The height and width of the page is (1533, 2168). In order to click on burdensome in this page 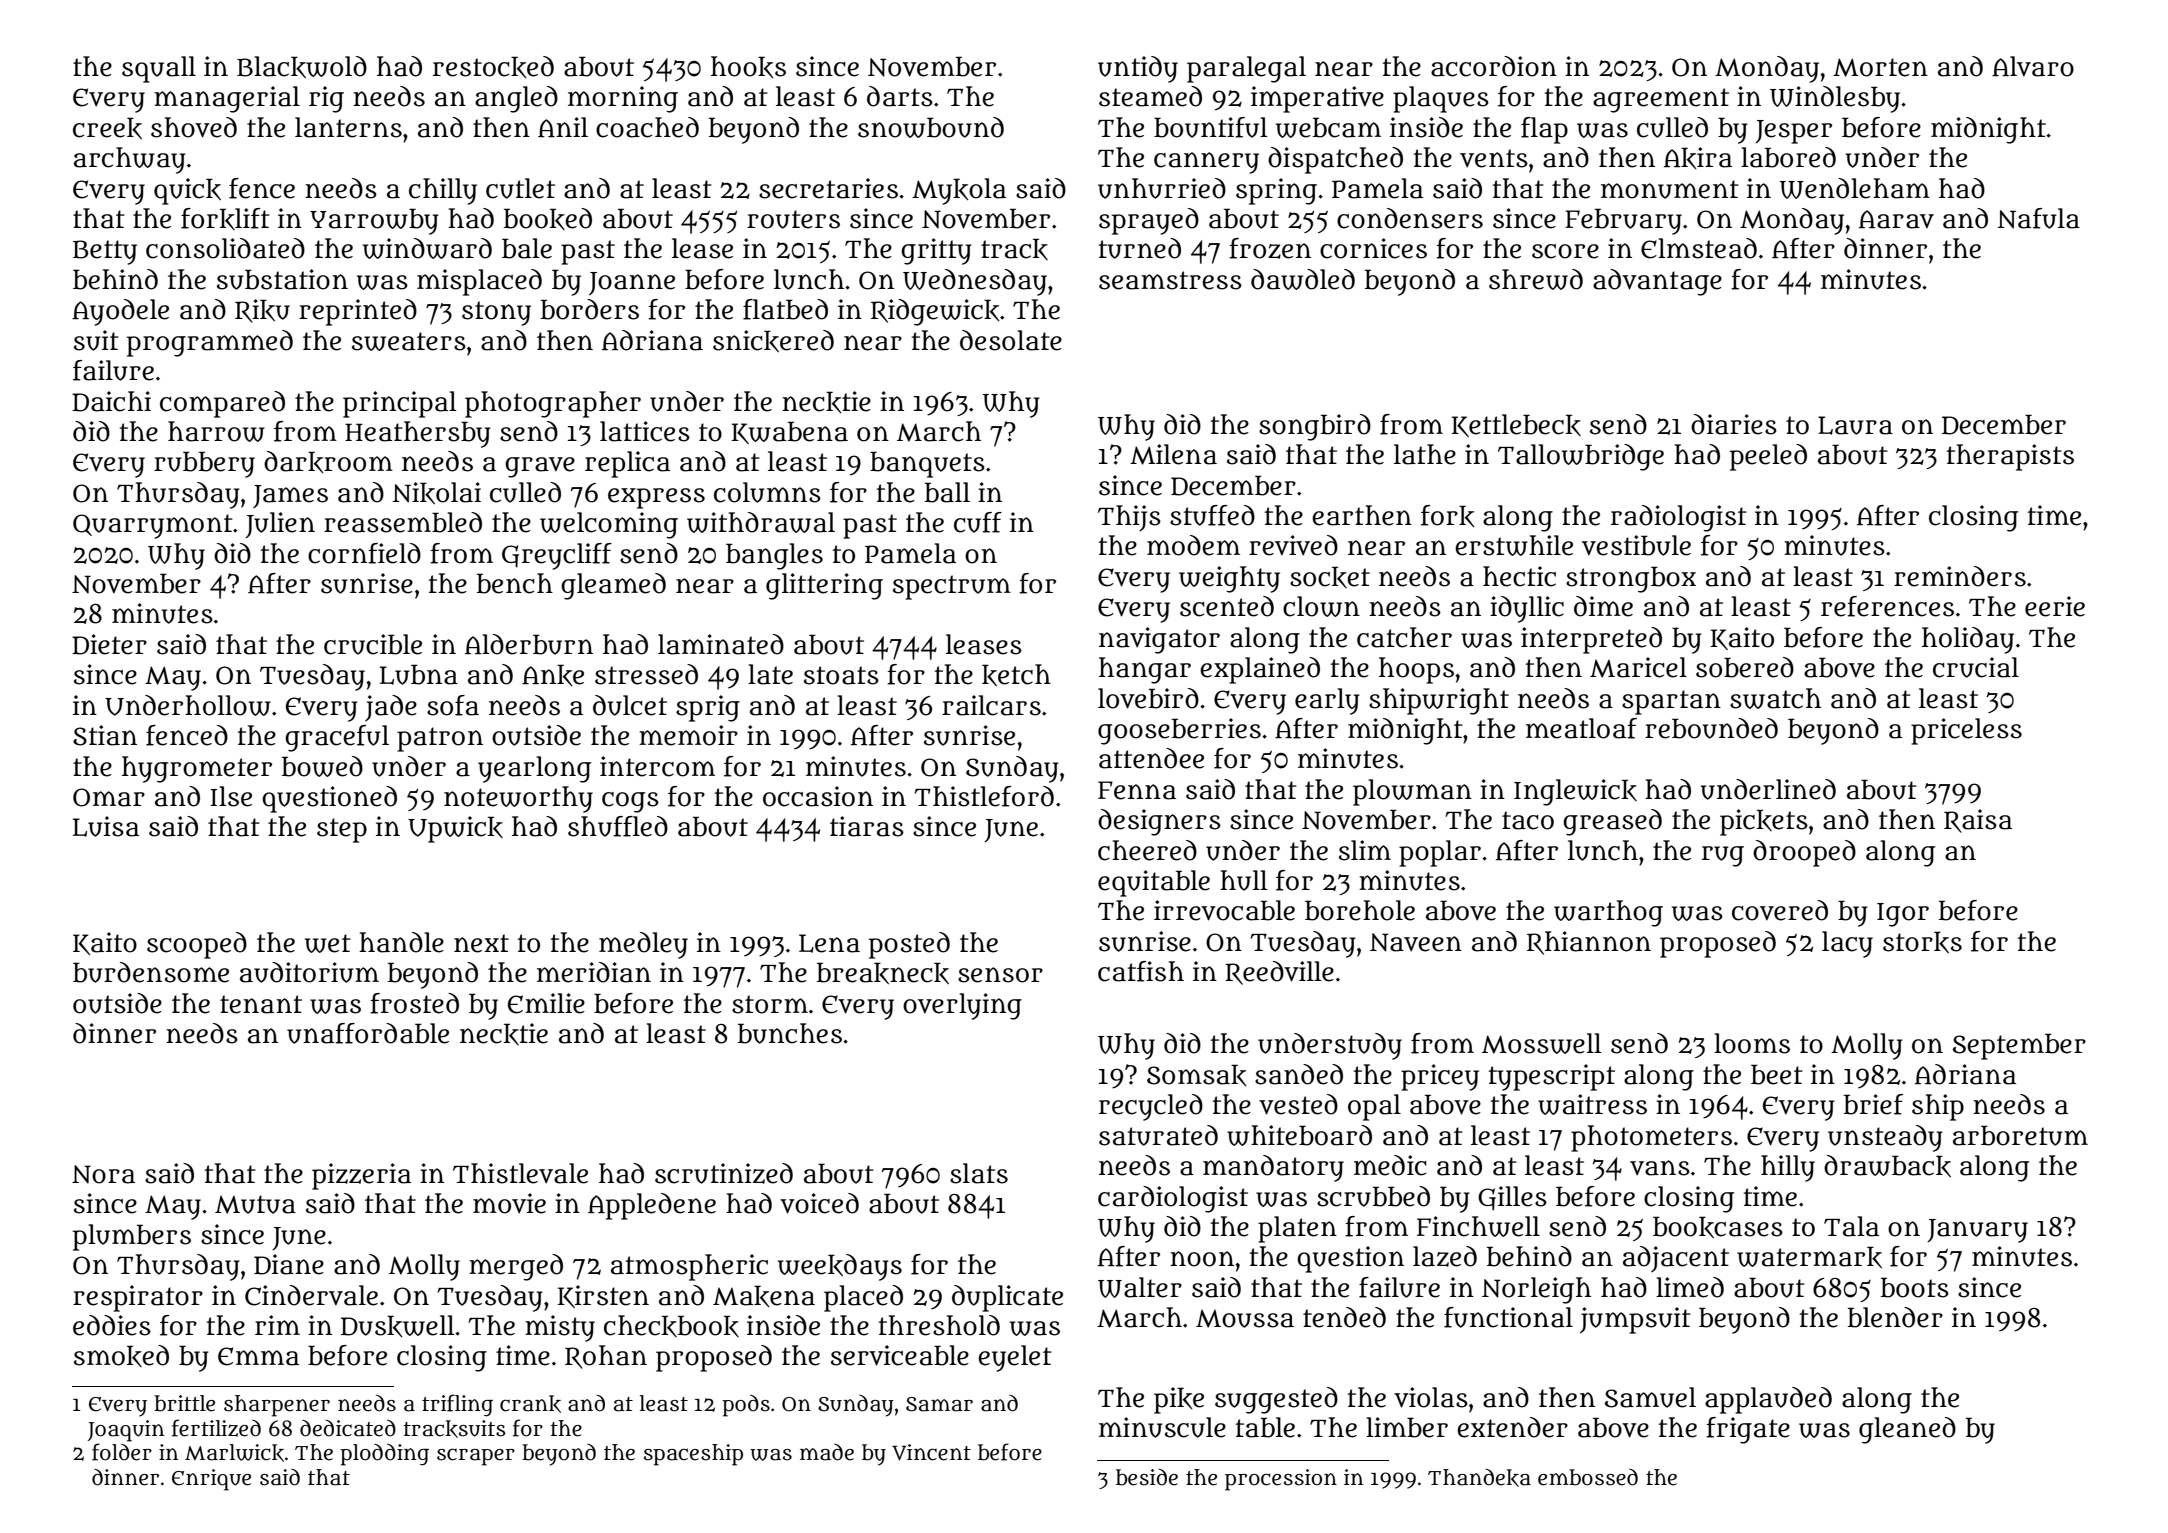, I will do `click(151, 972)`.
